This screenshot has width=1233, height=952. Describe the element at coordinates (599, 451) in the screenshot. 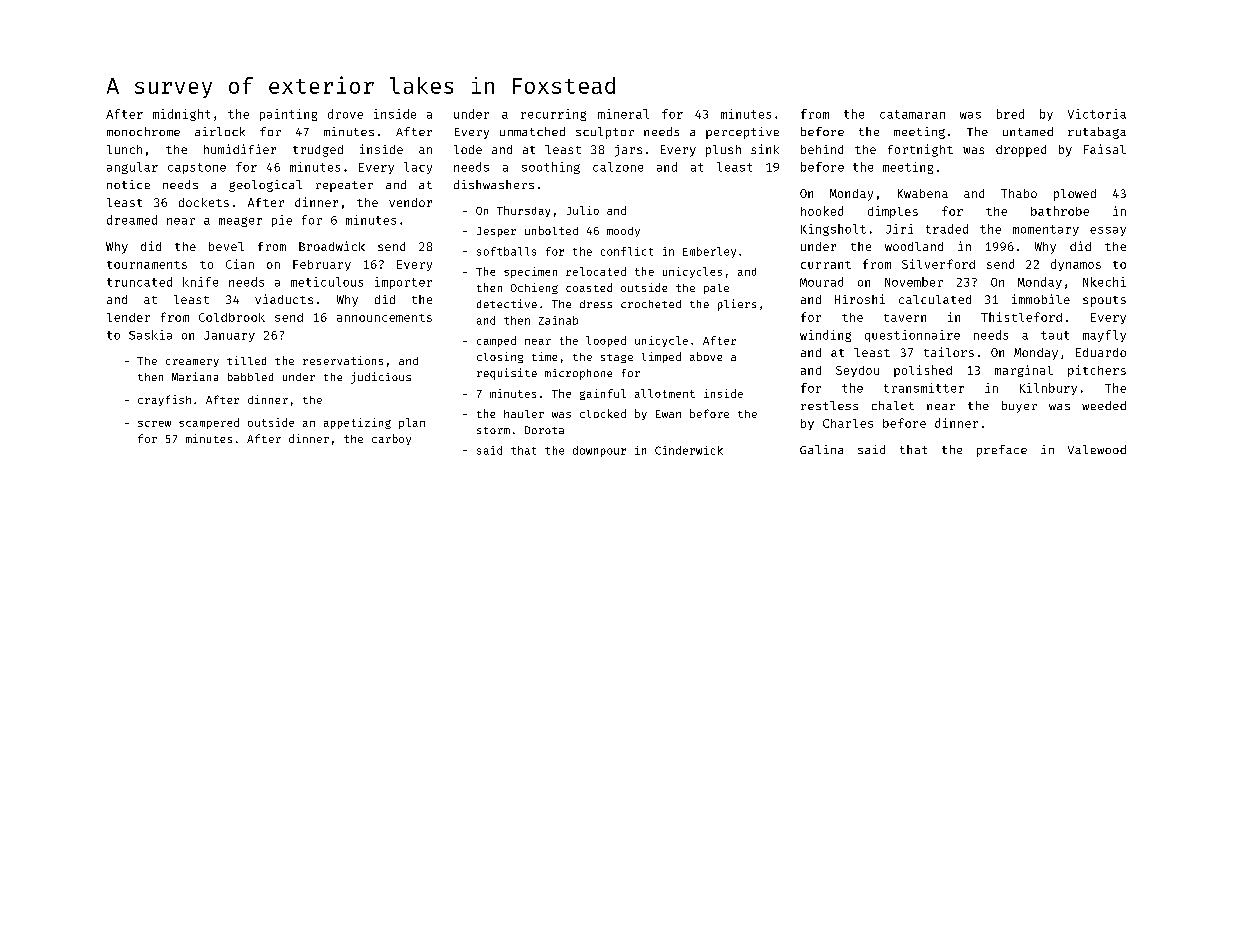

I see `downpour` at that location.
